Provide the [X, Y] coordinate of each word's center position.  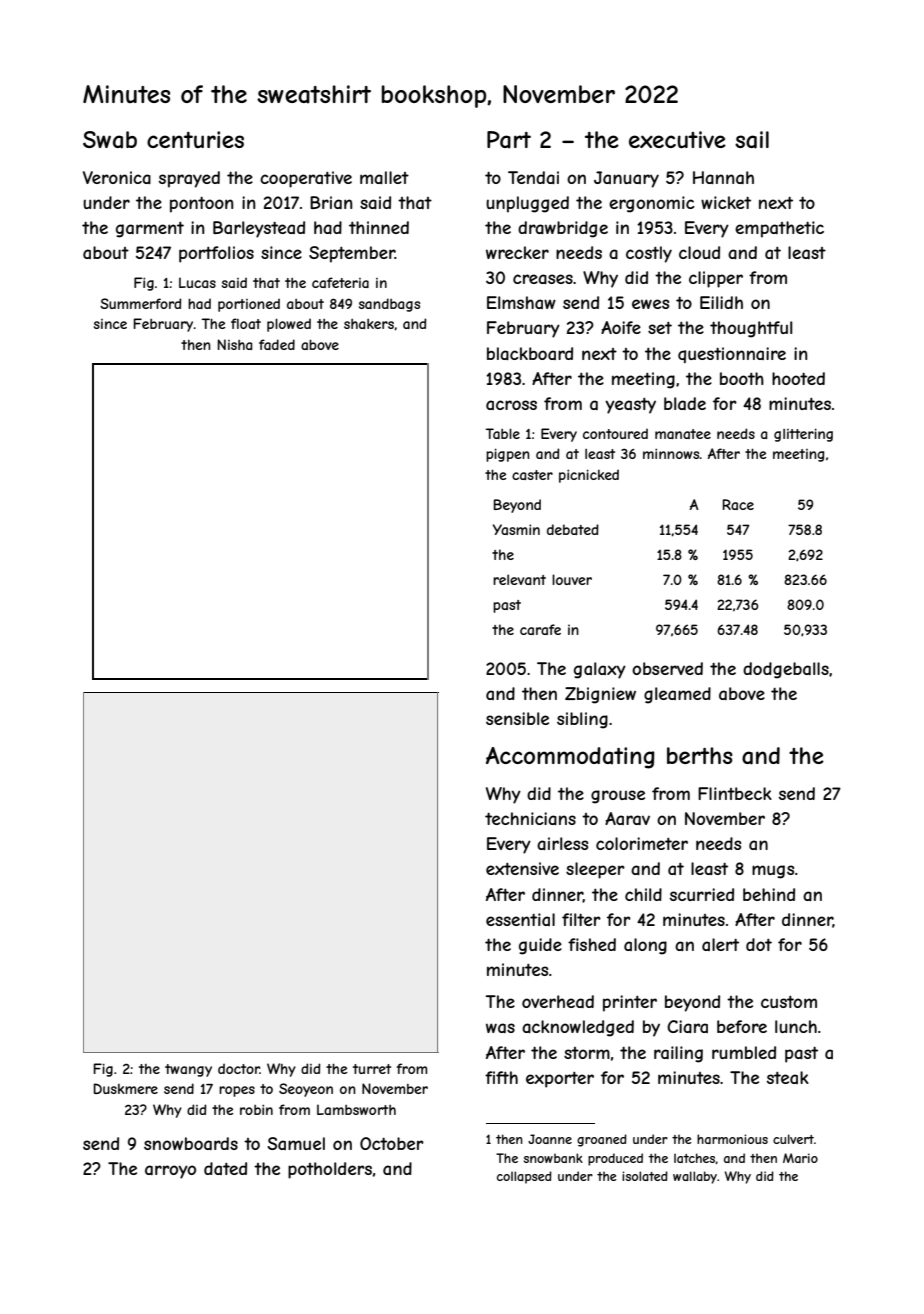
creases [543, 279]
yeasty [630, 406]
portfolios [216, 254]
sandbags [389, 305]
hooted [798, 378]
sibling [582, 720]
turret [372, 1069]
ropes [237, 1091]
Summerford [140, 303]
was [500, 1028]
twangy [188, 1070]
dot [759, 944]
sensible [517, 718]
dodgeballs [786, 670]
